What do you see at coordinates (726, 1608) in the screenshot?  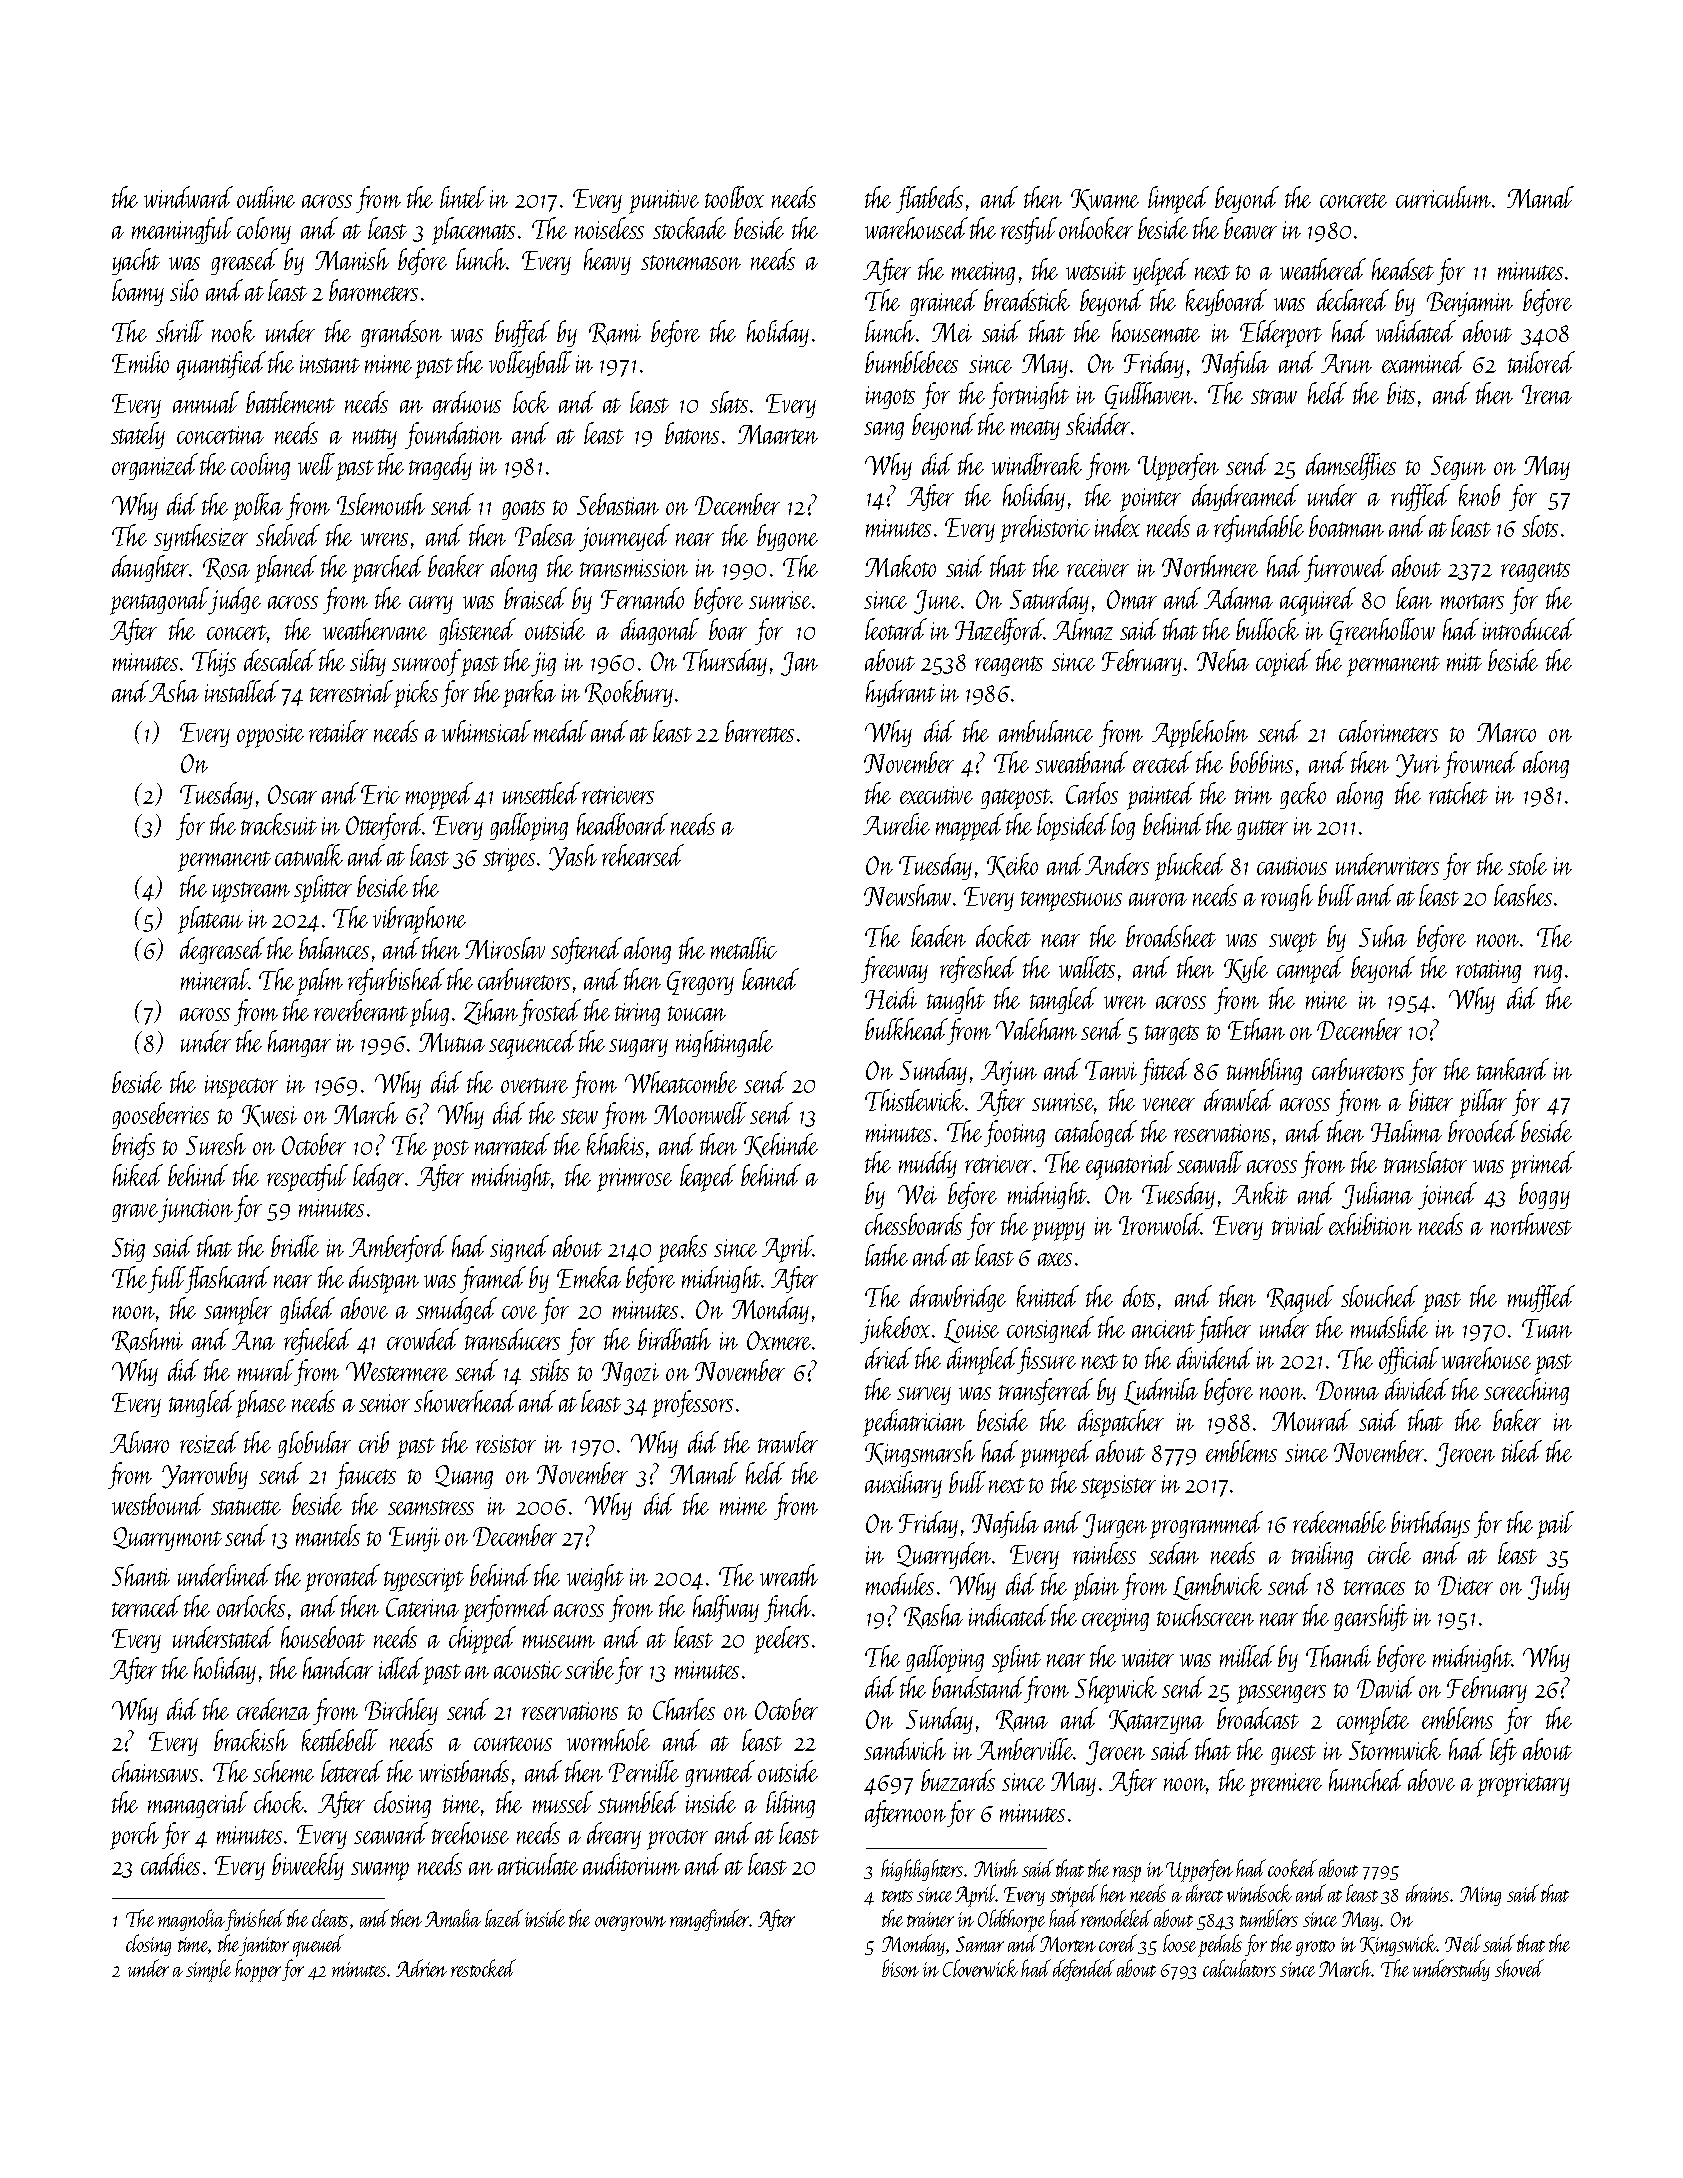 I see `halfway` at bounding box center [726, 1608].
